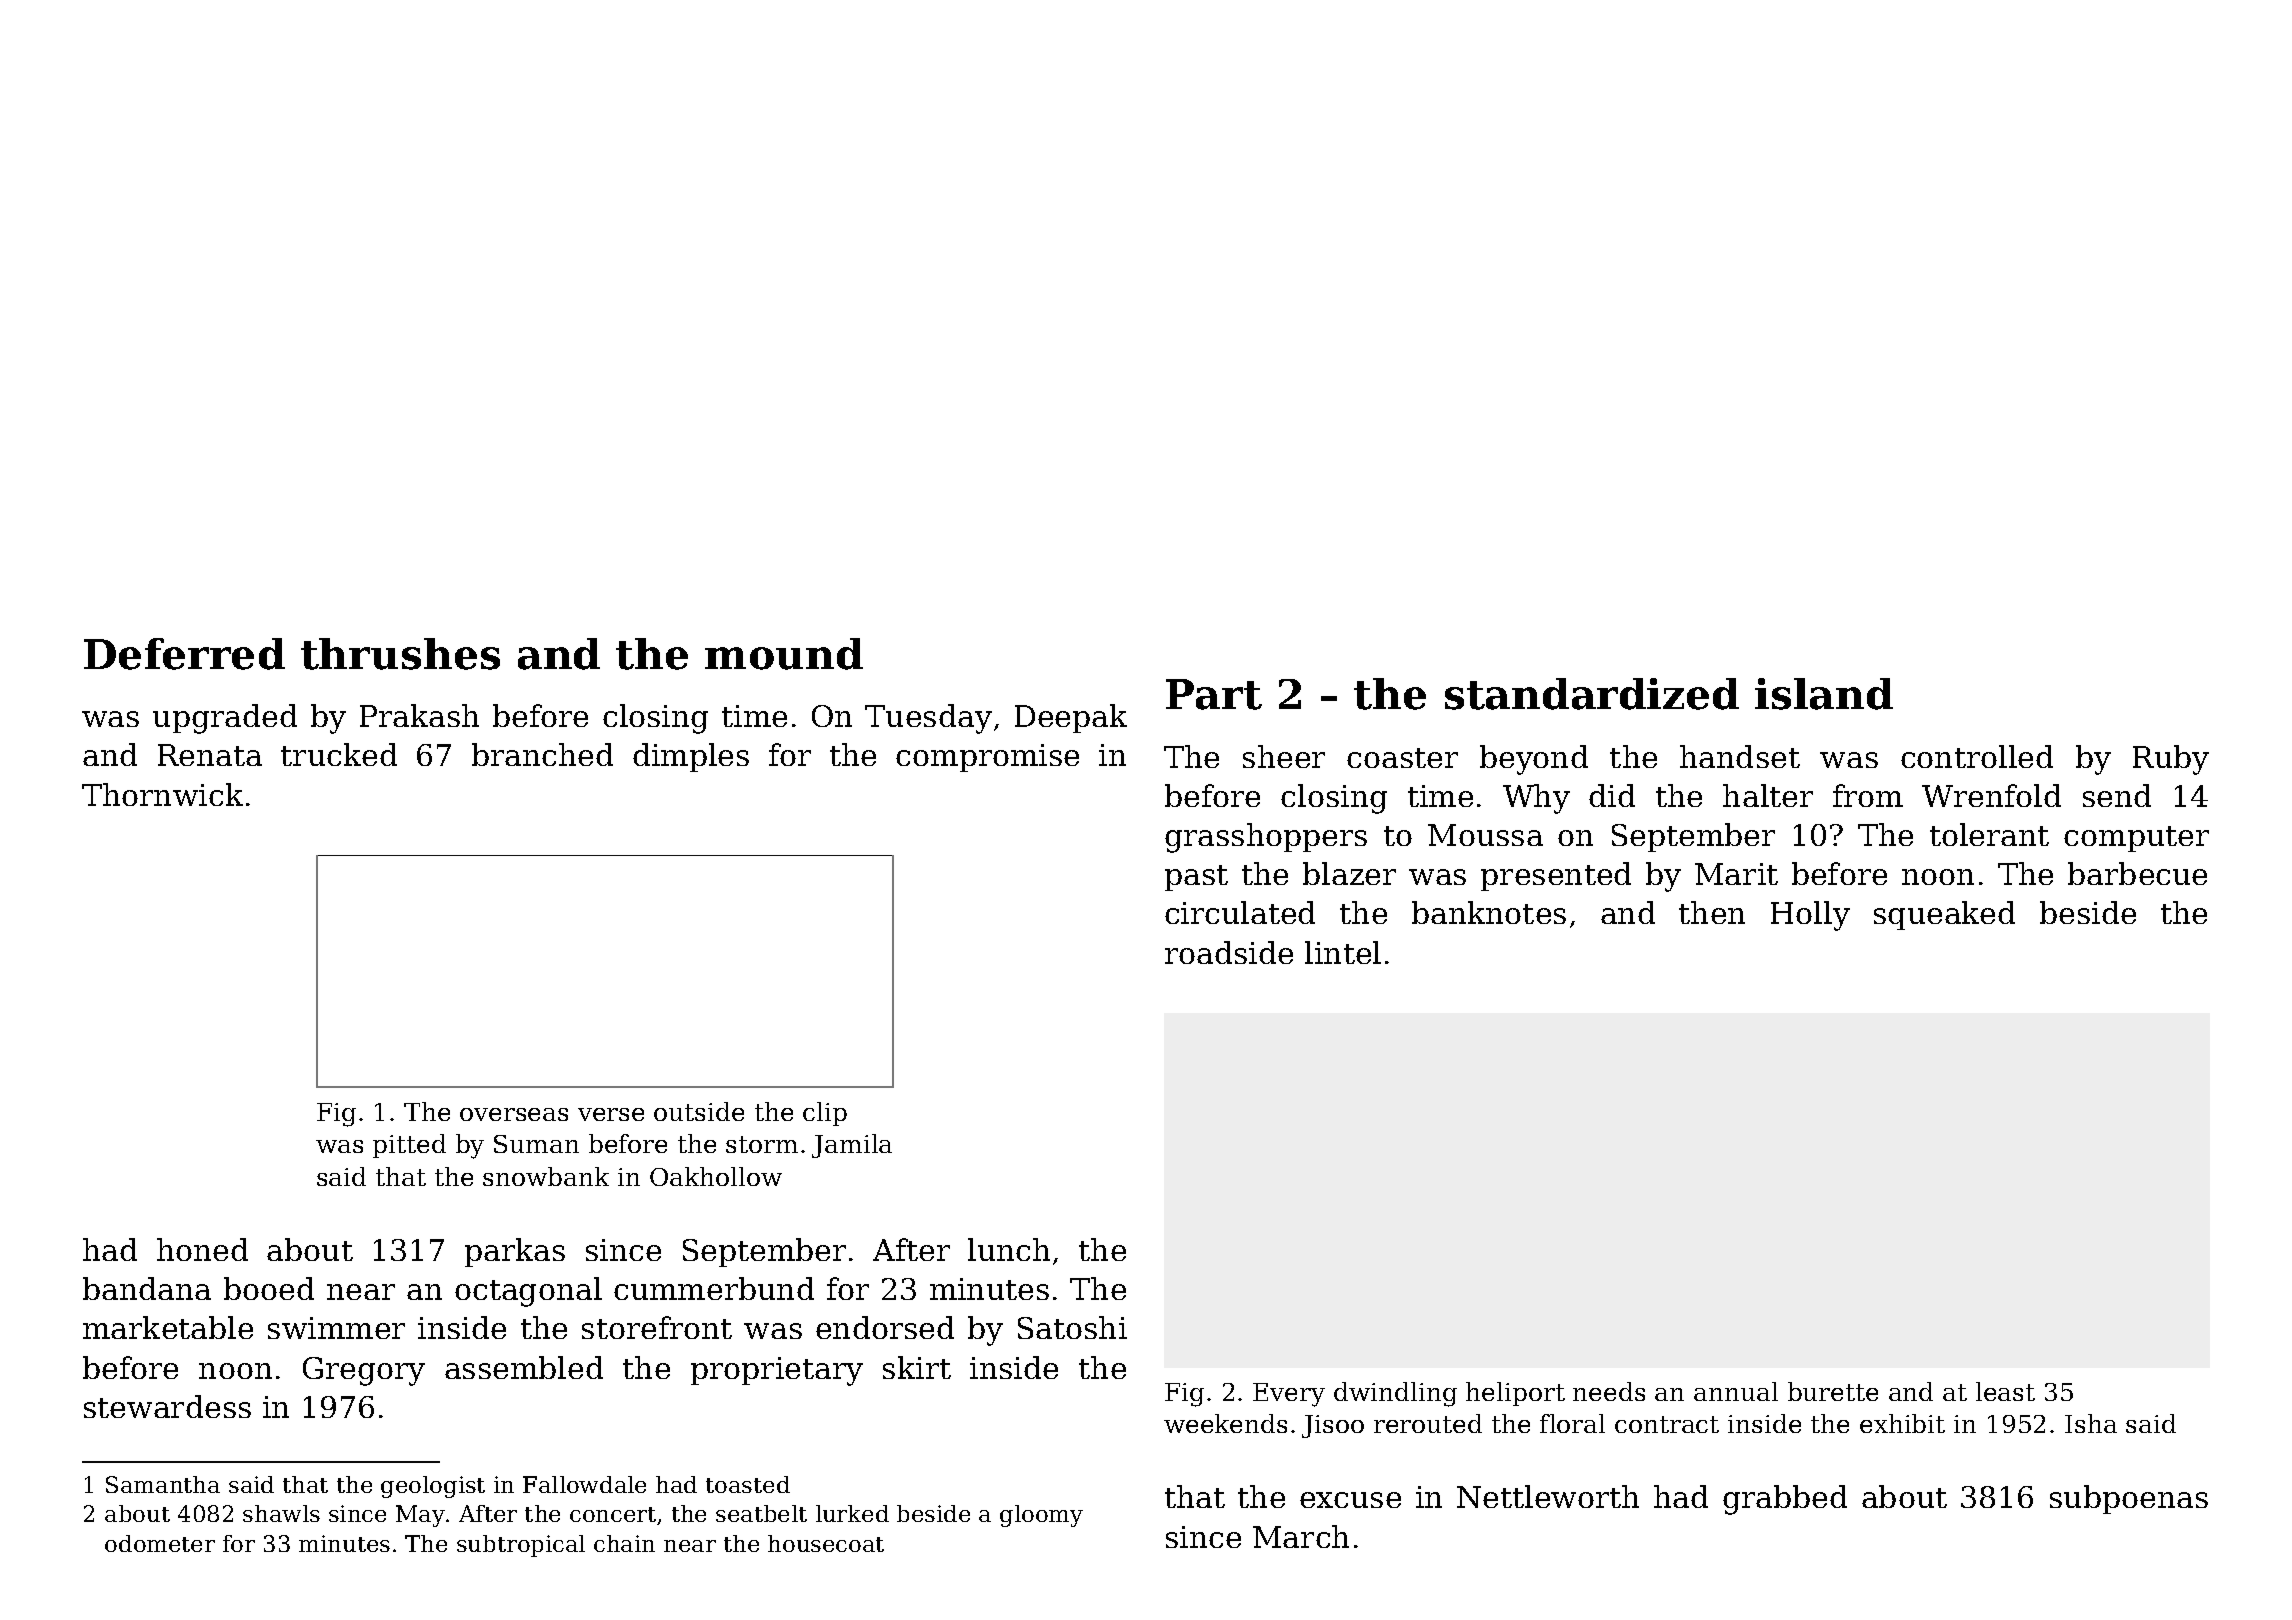  What do you see at coordinates (1009, 1249) in the page?
I see `lunch` at bounding box center [1009, 1249].
